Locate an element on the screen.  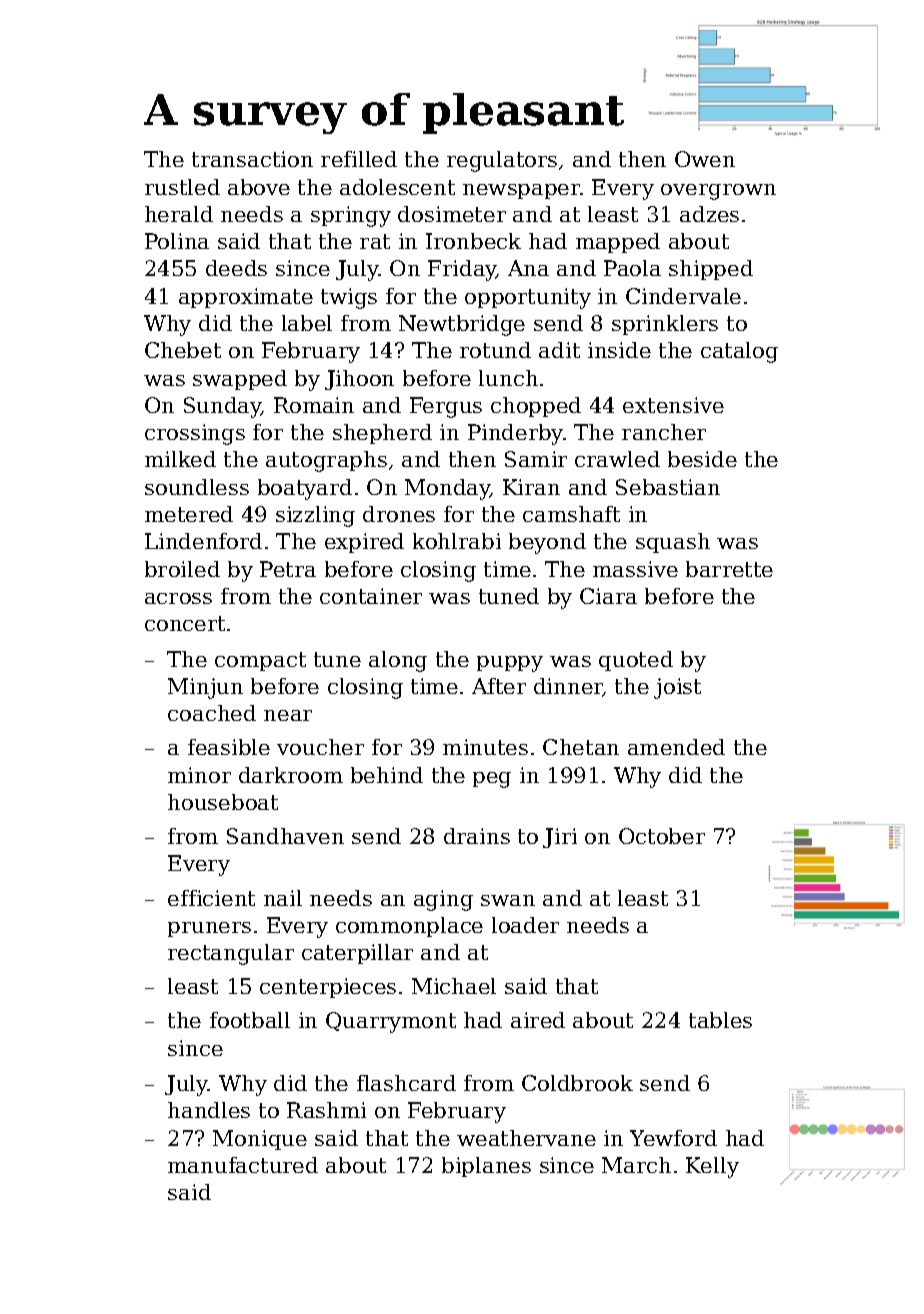
Kiran is located at coordinates (531, 487).
